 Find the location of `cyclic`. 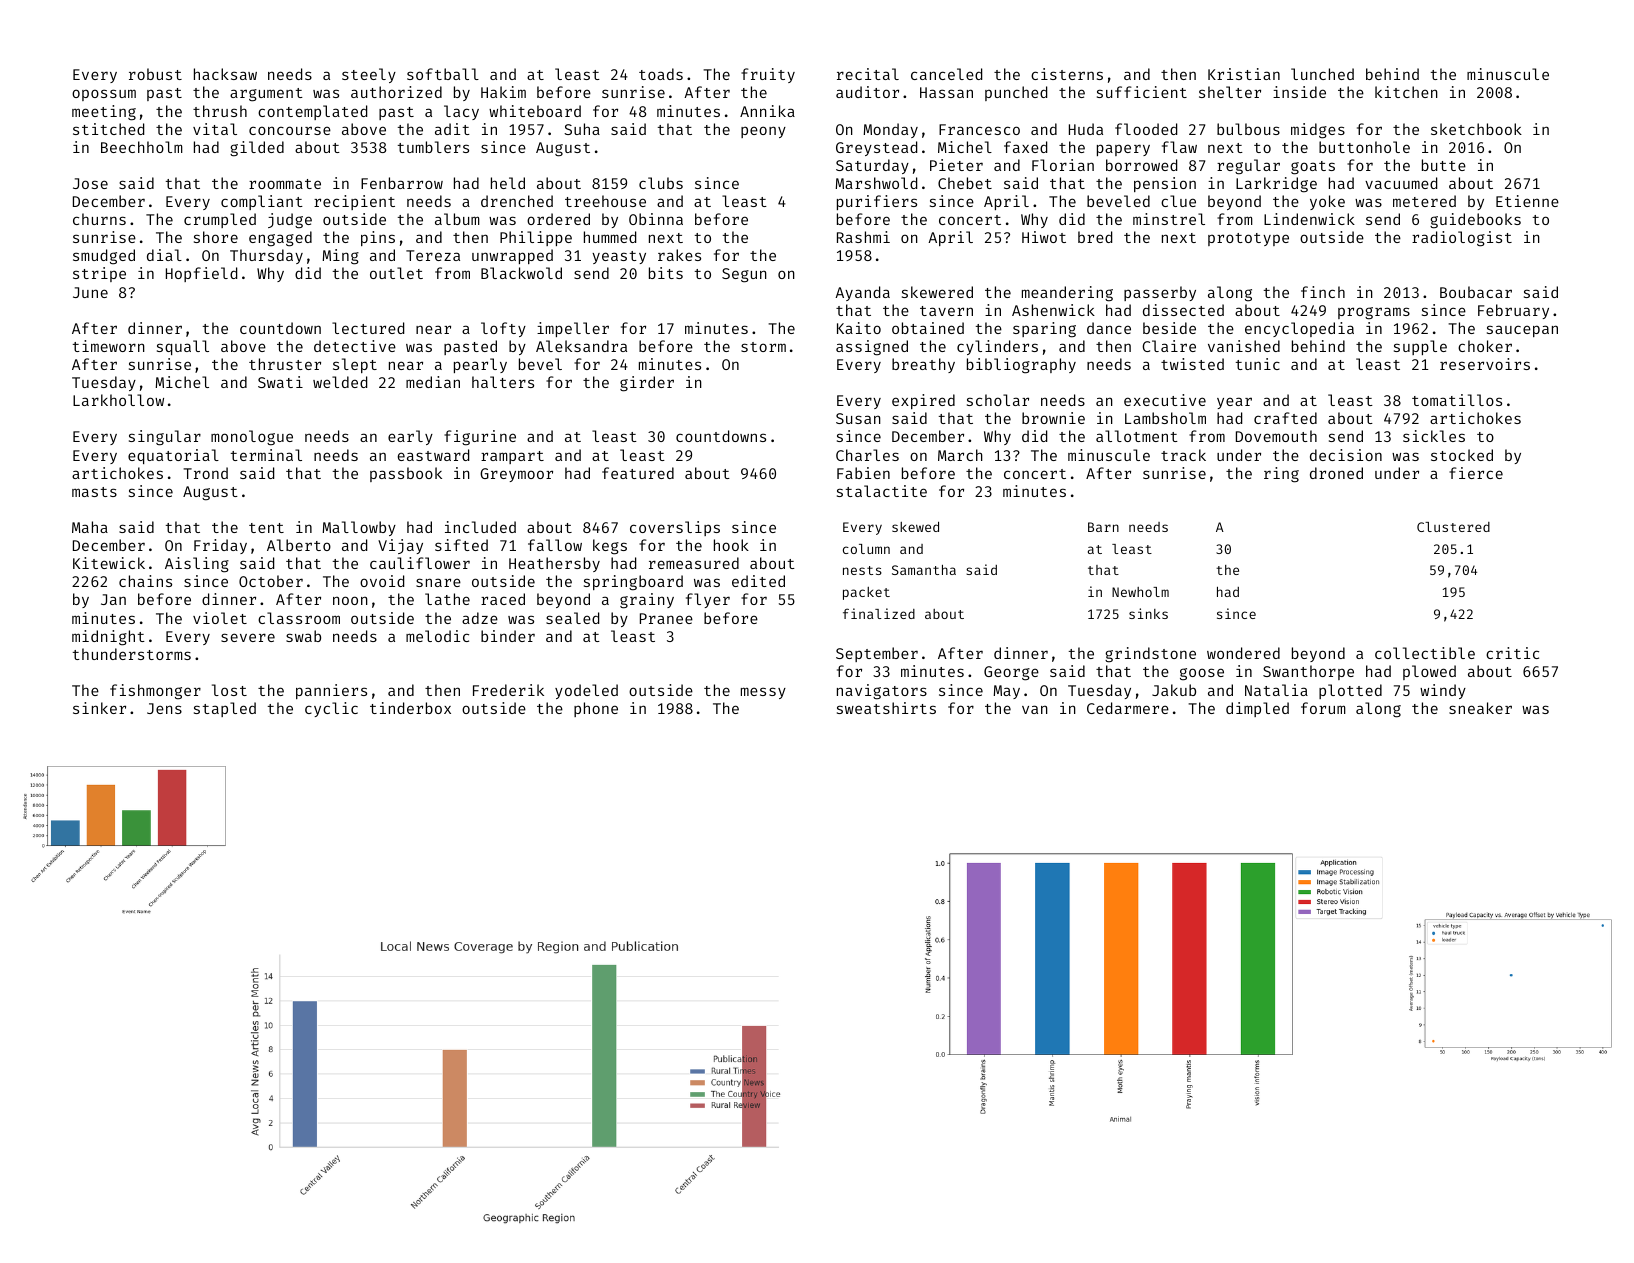

cyclic is located at coordinates (331, 709).
